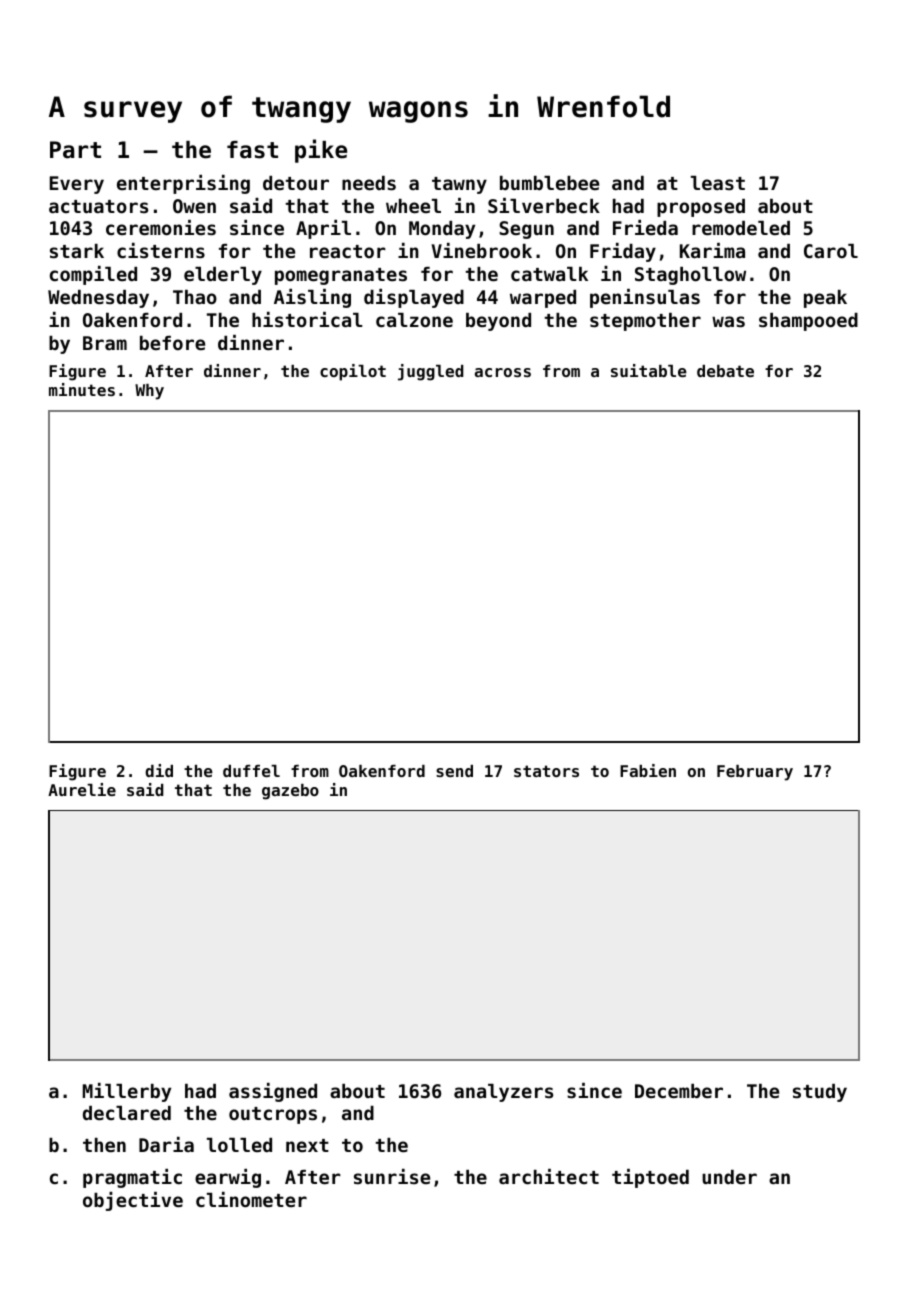  What do you see at coordinates (820, 1093) in the document?
I see `study` at bounding box center [820, 1093].
